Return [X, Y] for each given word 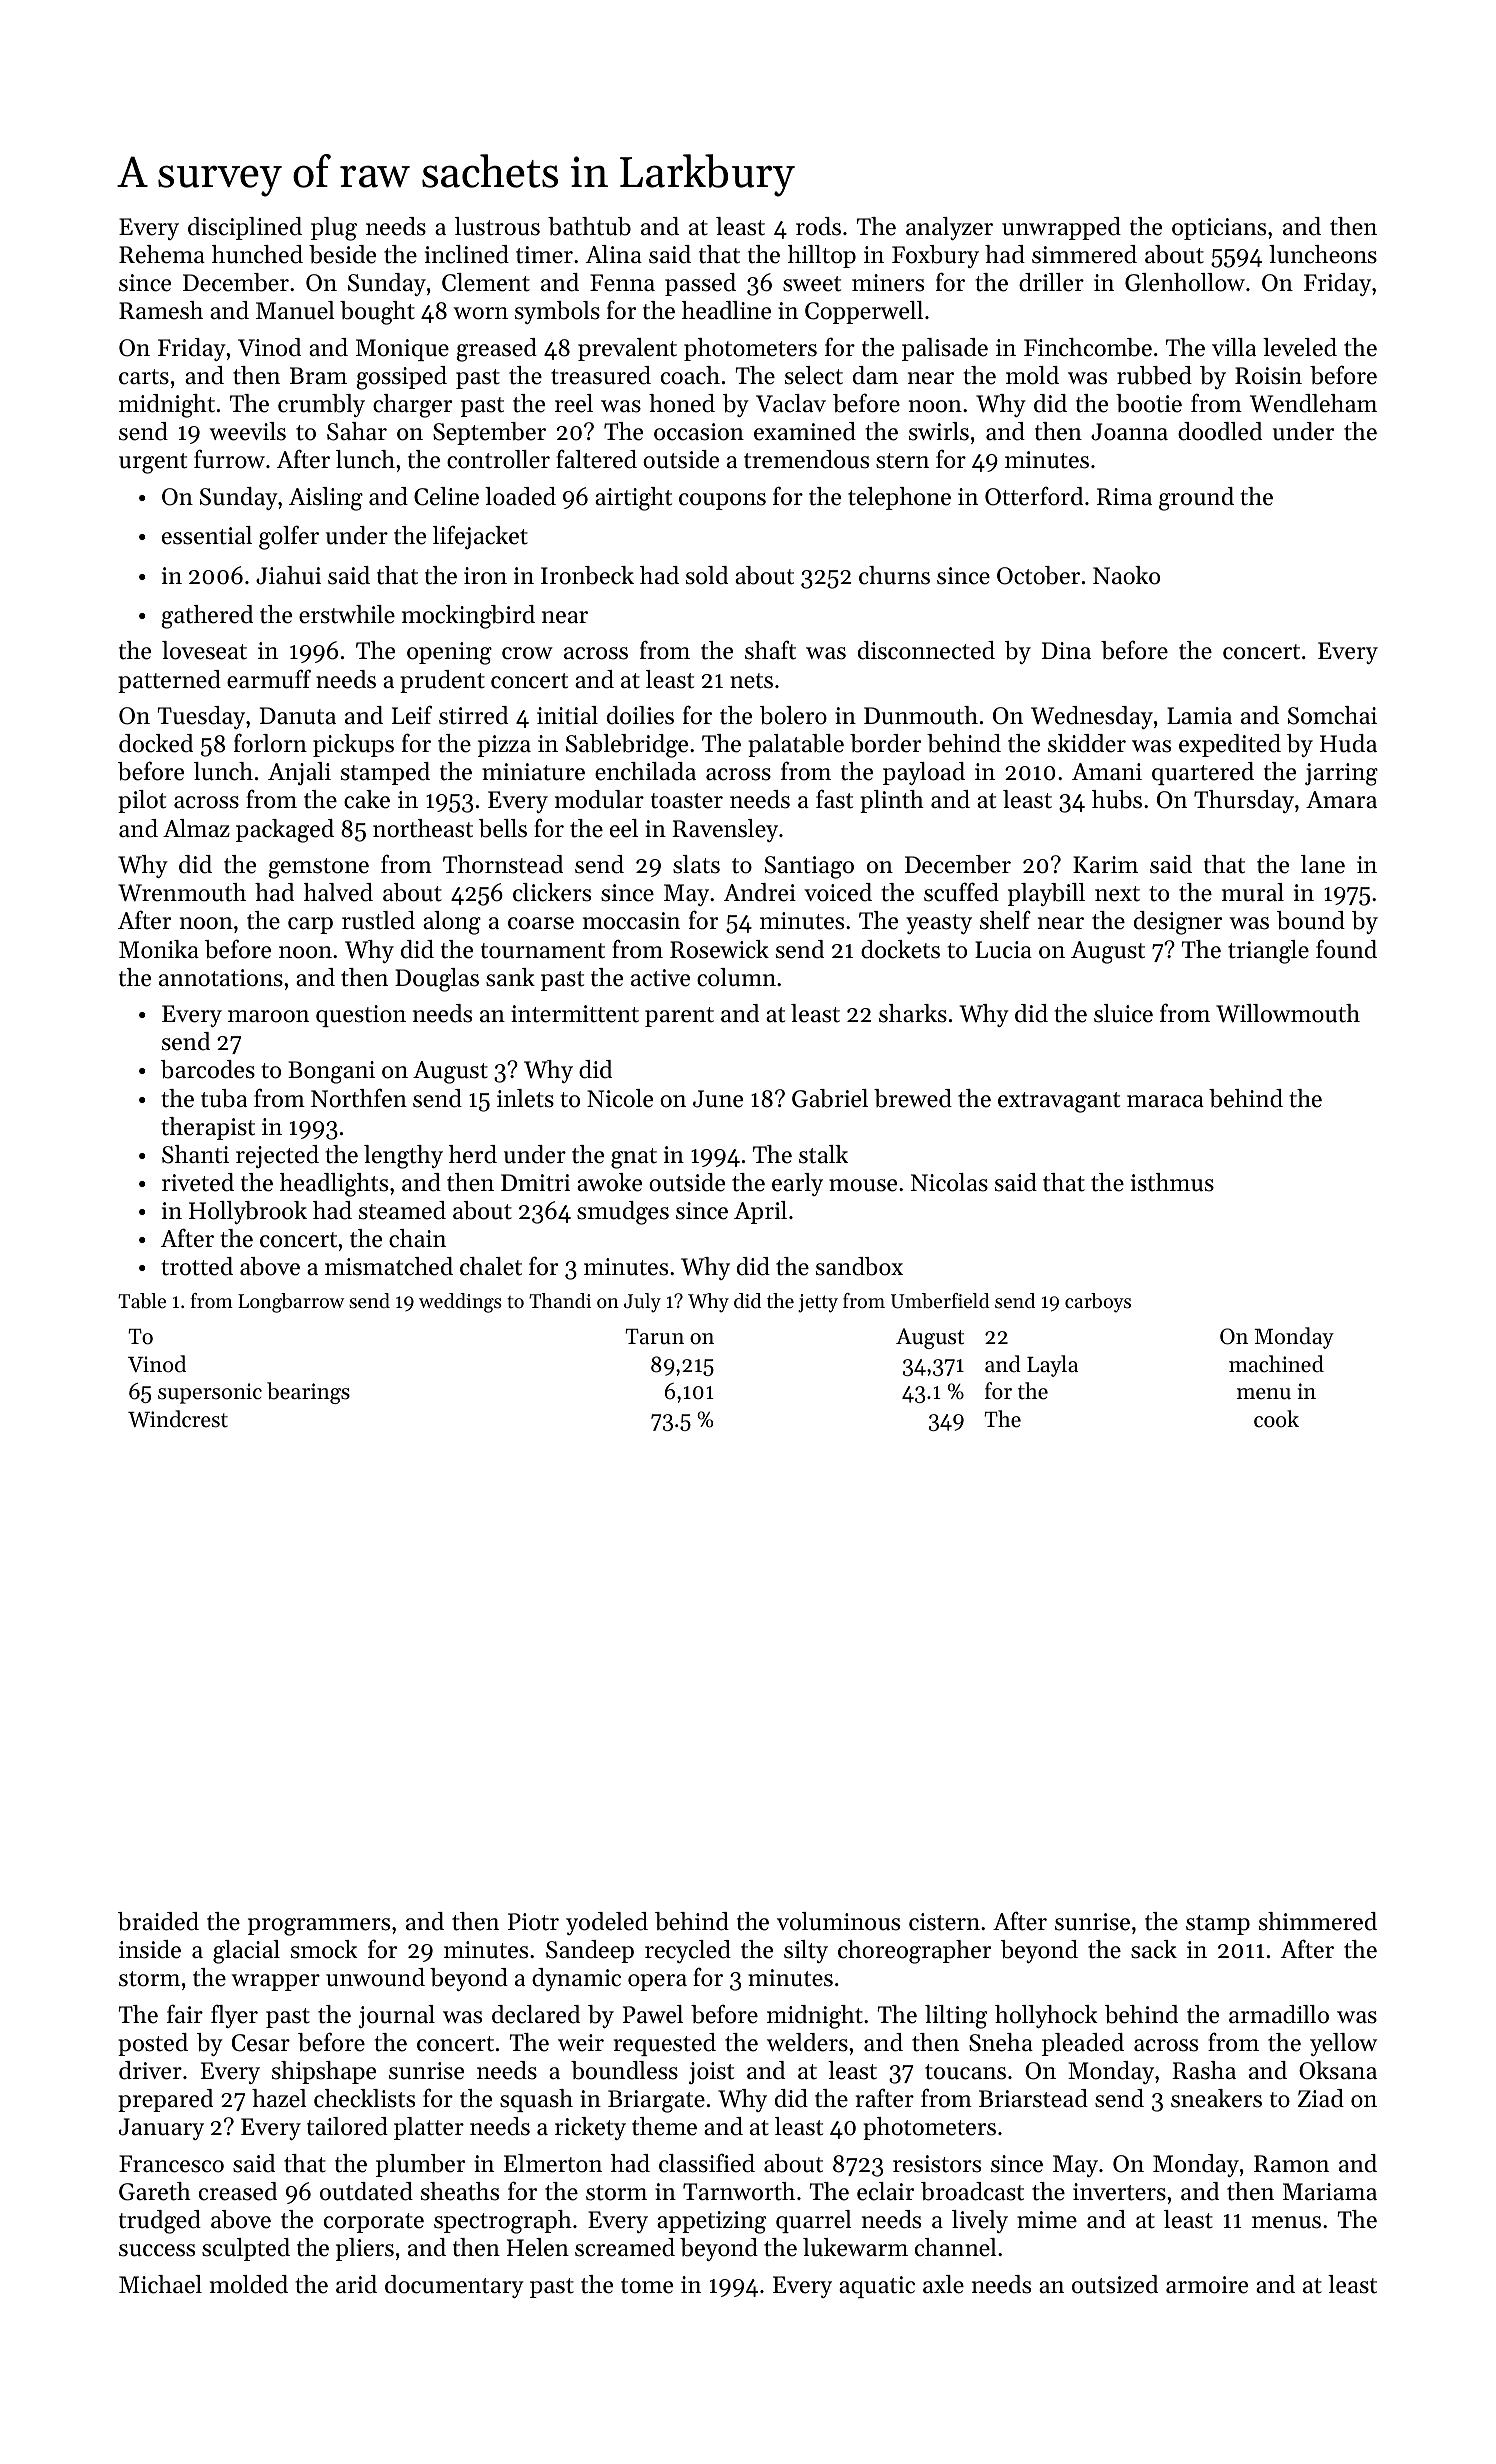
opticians [1219, 229]
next [1117, 894]
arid [356, 2284]
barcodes [208, 1069]
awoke [609, 1182]
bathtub [589, 226]
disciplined [245, 228]
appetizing [711, 2222]
